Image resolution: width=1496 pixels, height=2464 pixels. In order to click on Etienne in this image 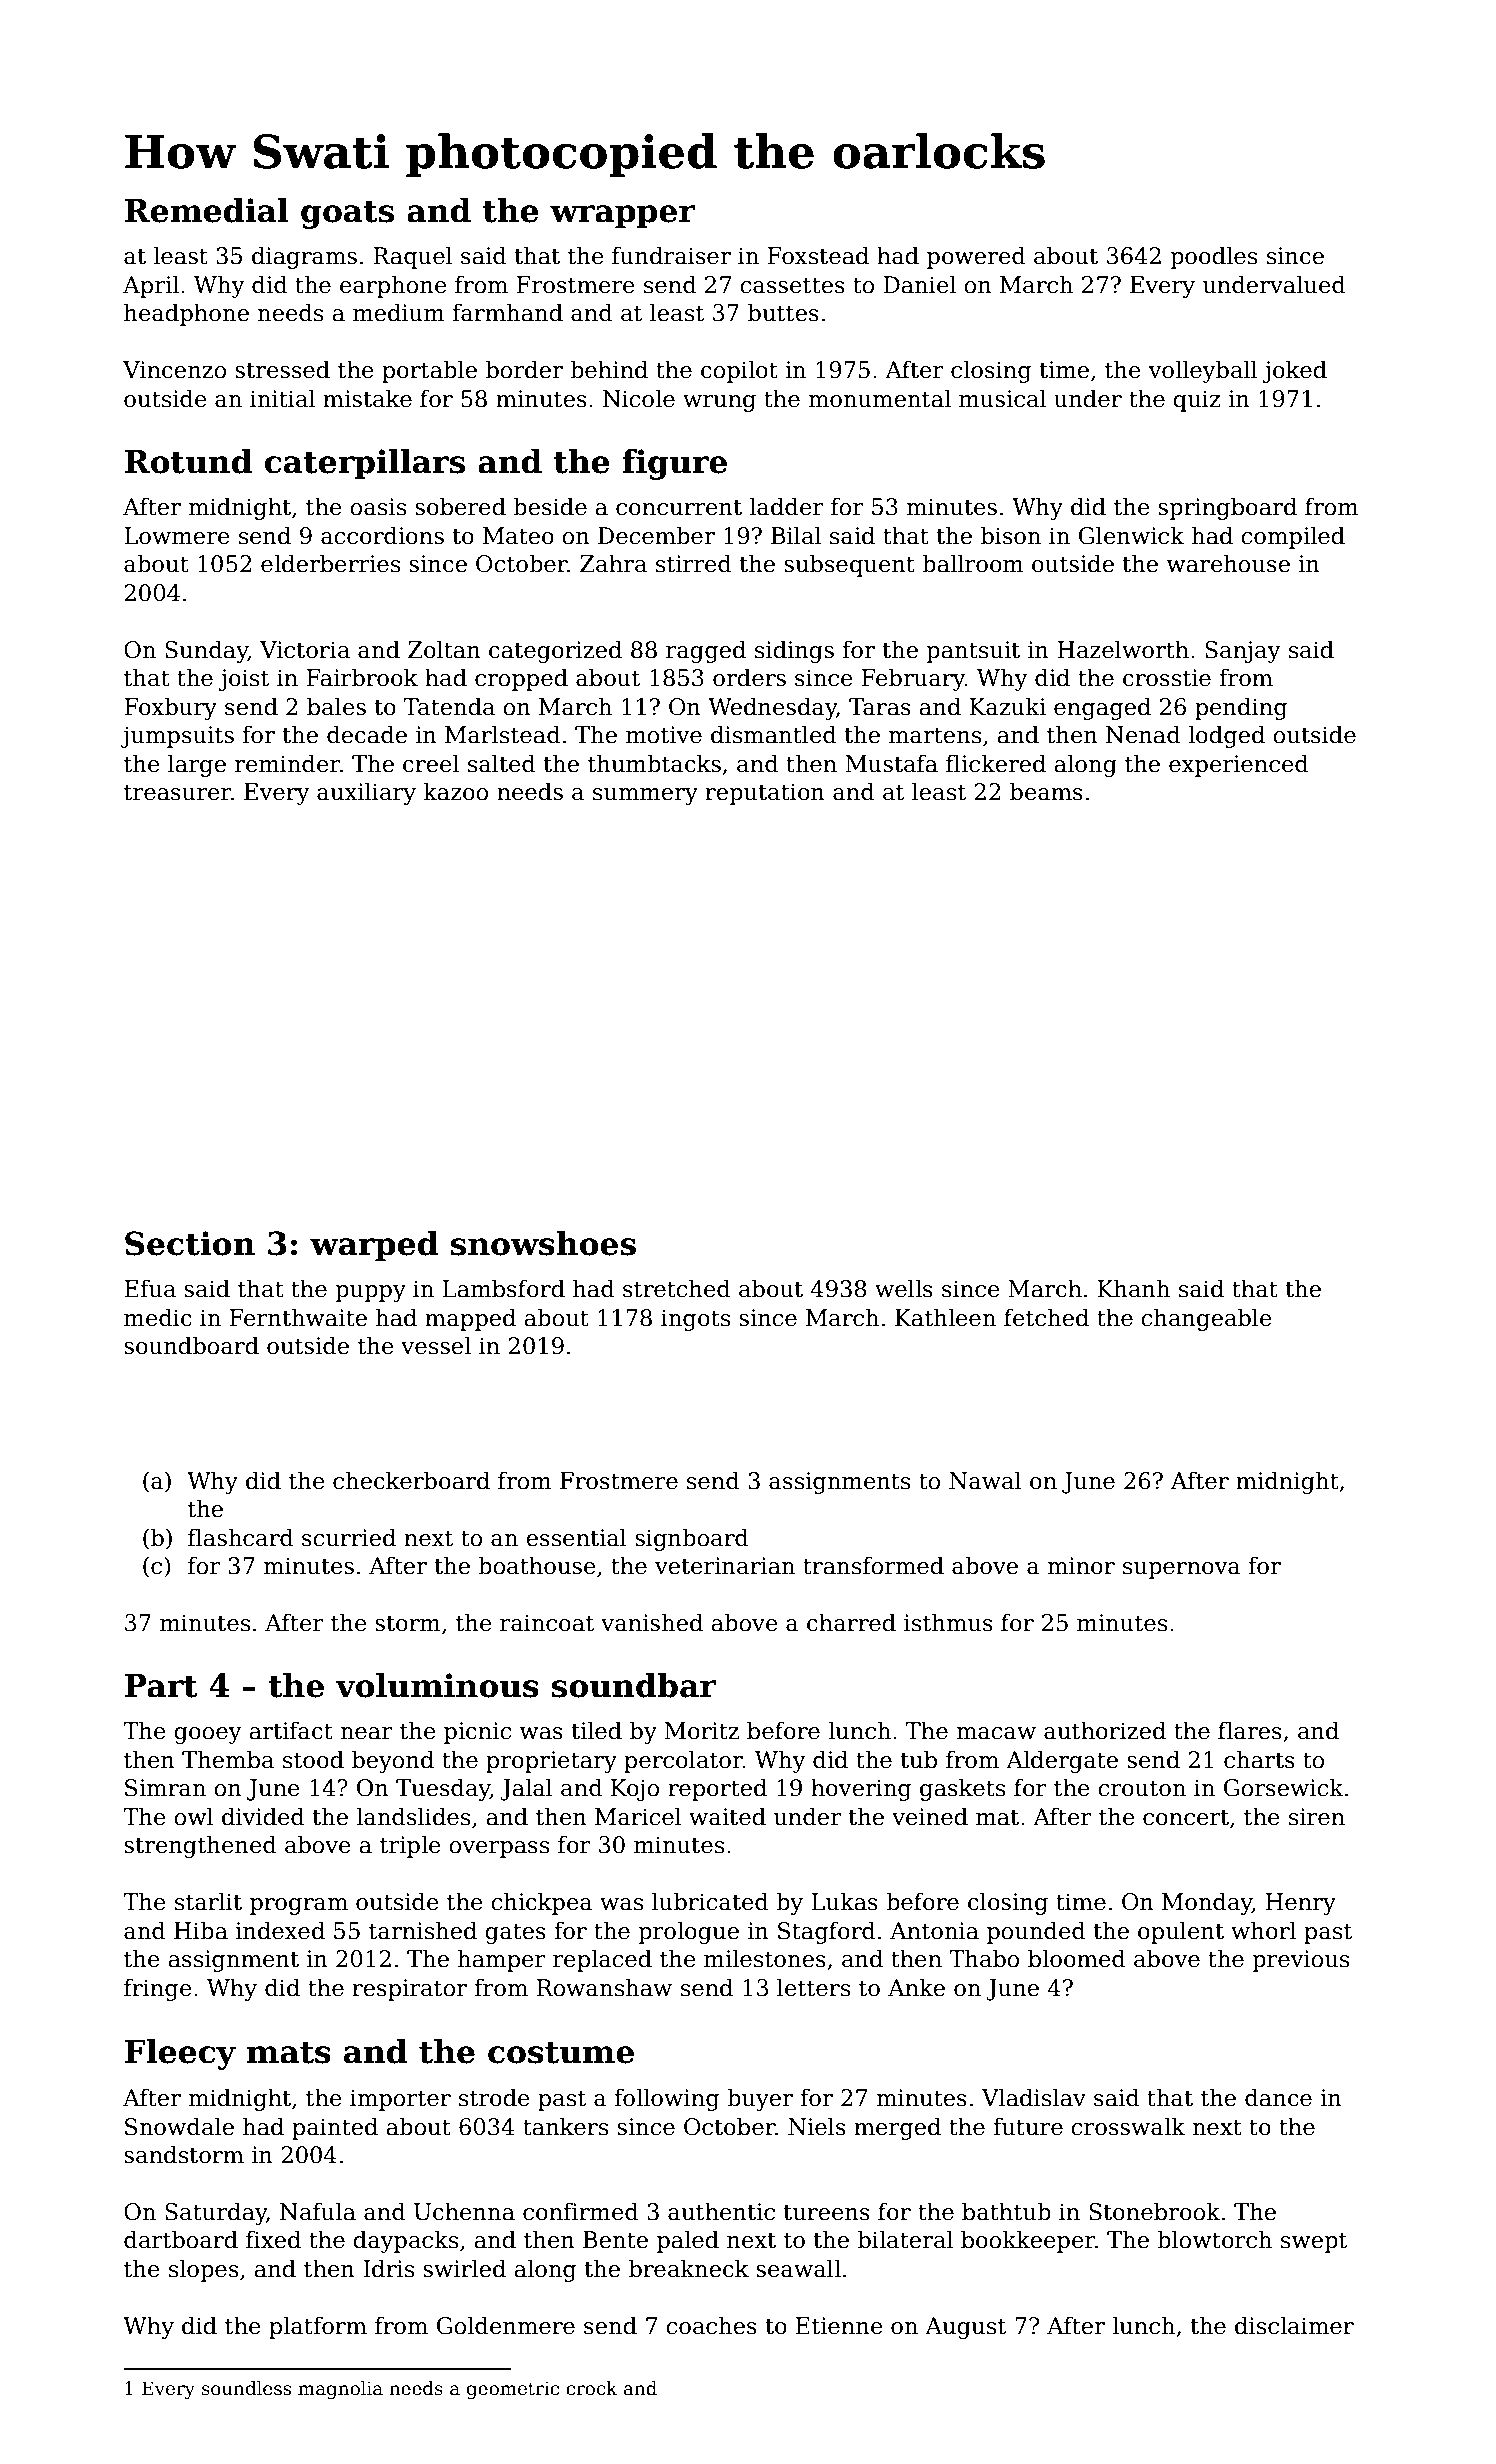, I will do `click(839, 2326)`.
